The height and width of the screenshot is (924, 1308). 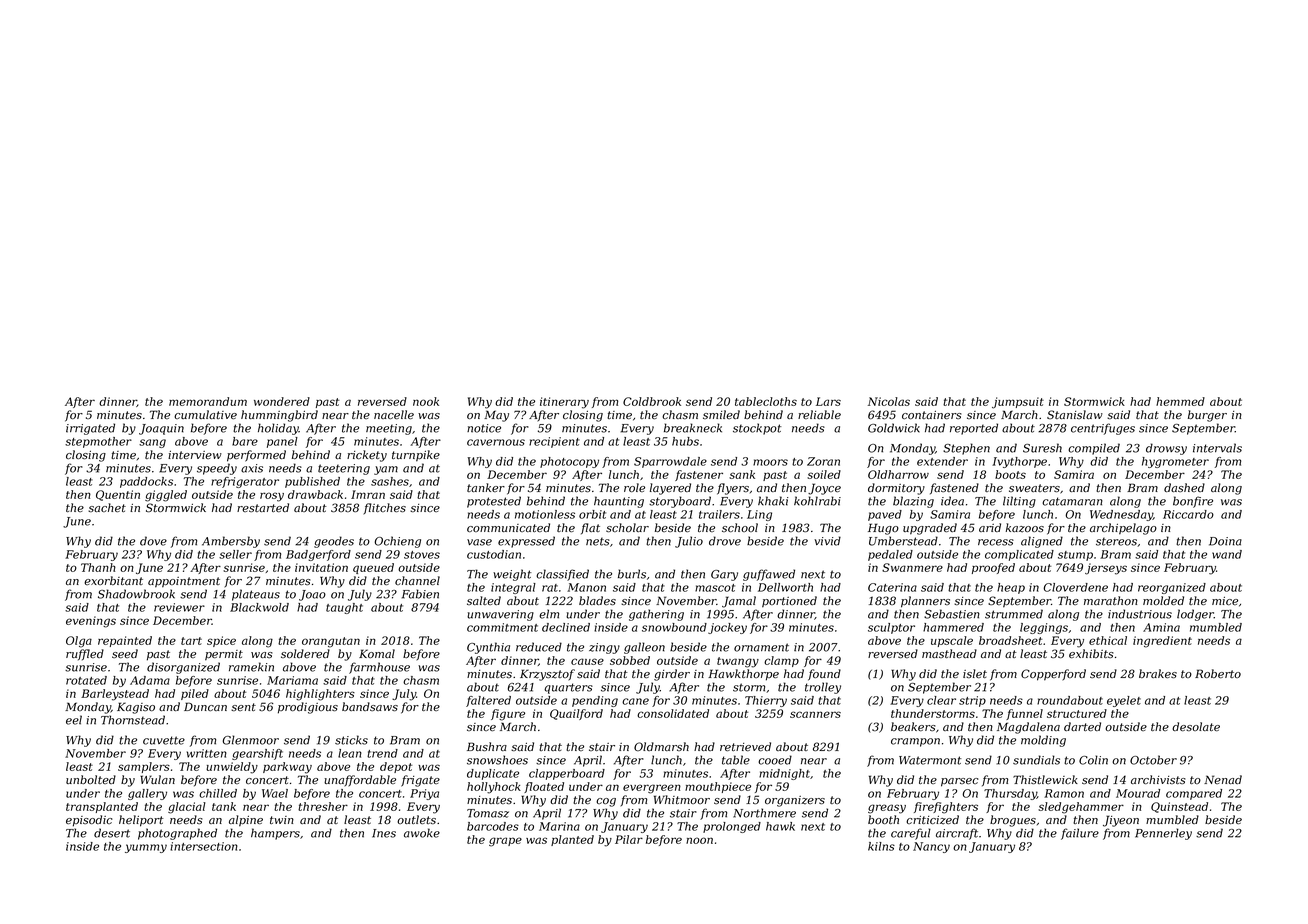 I want to click on Manon, so click(x=586, y=587).
